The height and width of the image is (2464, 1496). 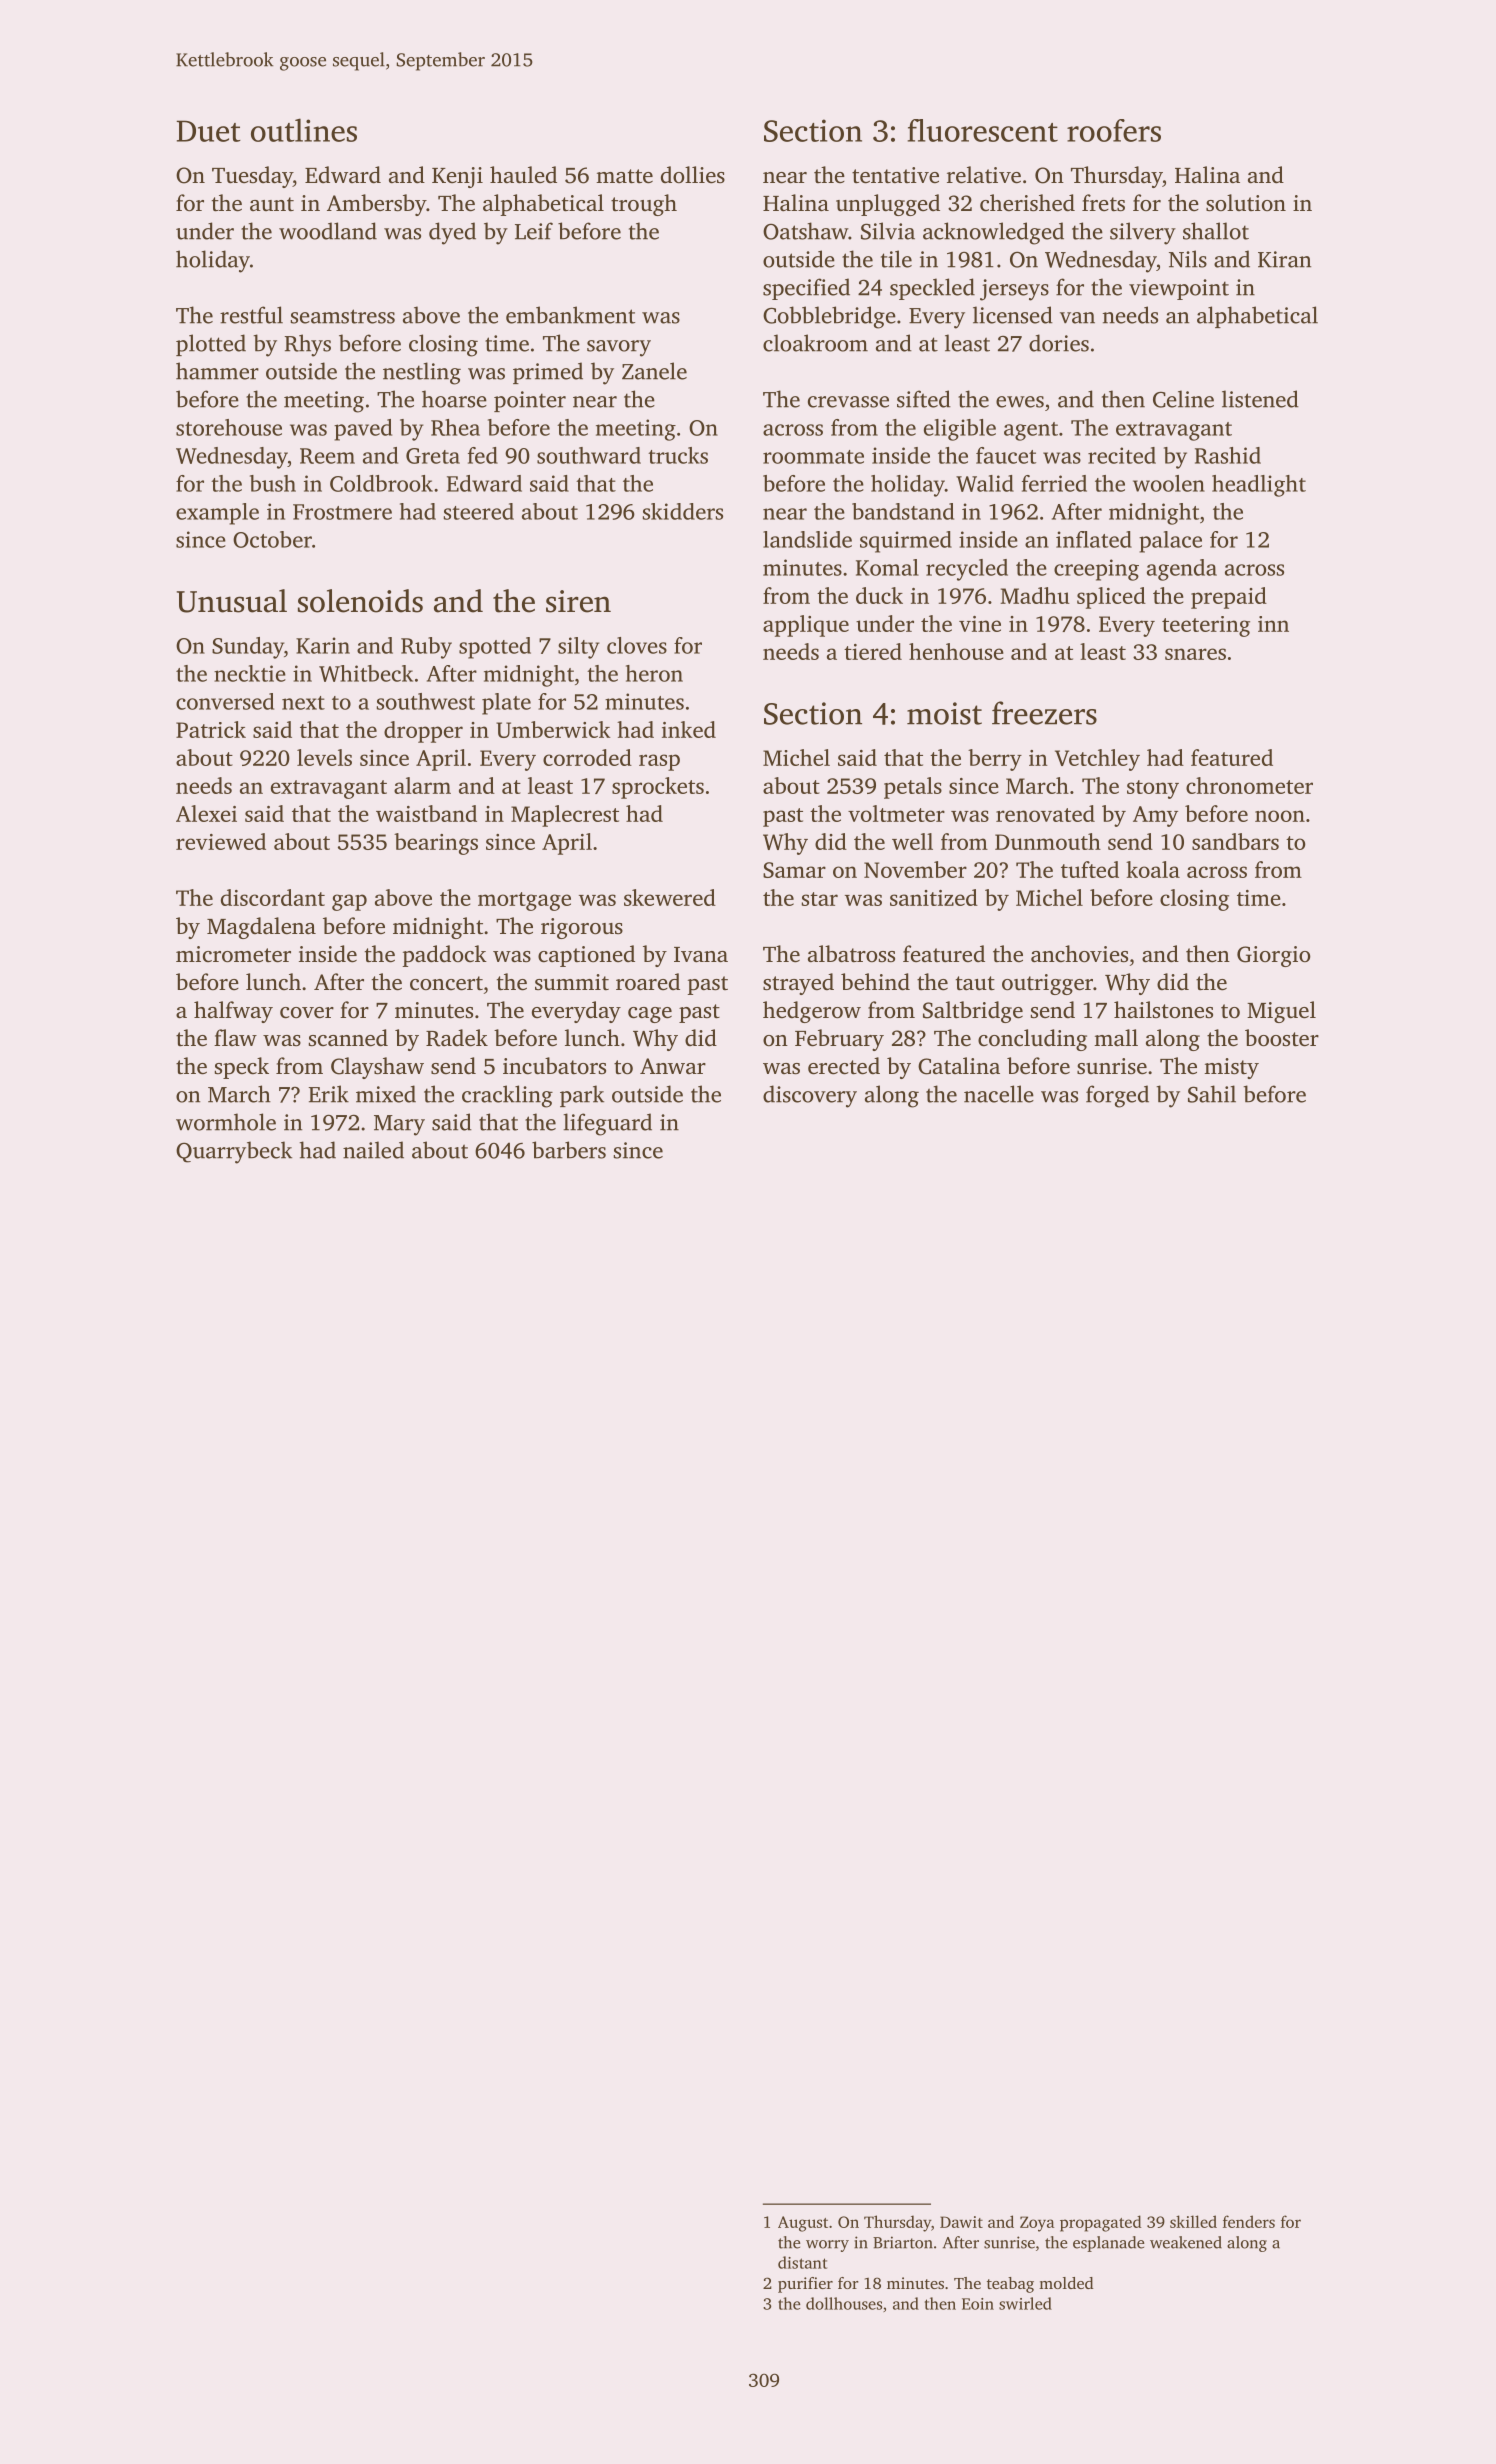 I want to click on barbers, so click(x=569, y=1150).
